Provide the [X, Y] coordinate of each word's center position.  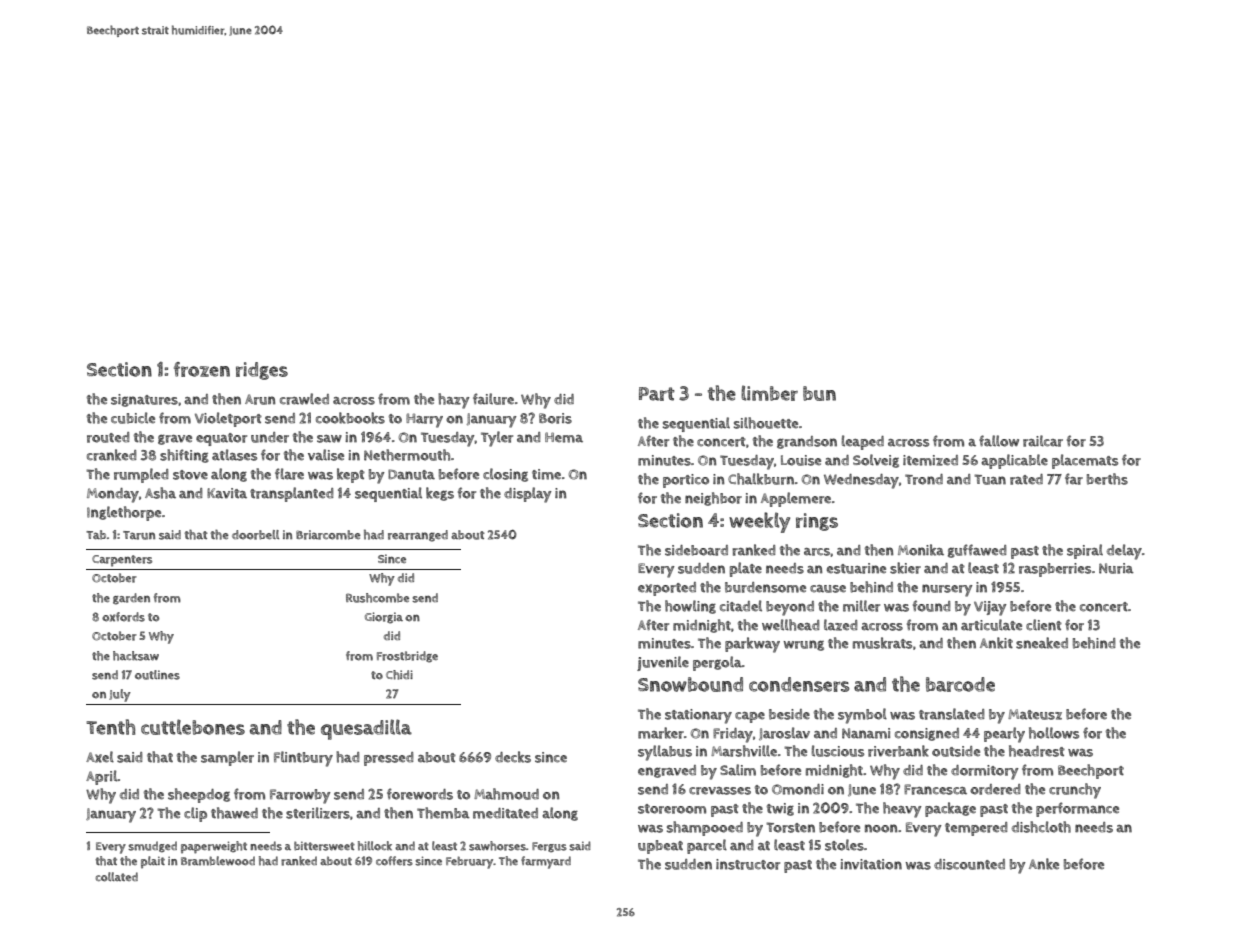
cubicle [133, 418]
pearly [1004, 735]
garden [131, 599]
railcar [1043, 441]
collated [117, 877]
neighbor [713, 499]
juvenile [663, 663]
